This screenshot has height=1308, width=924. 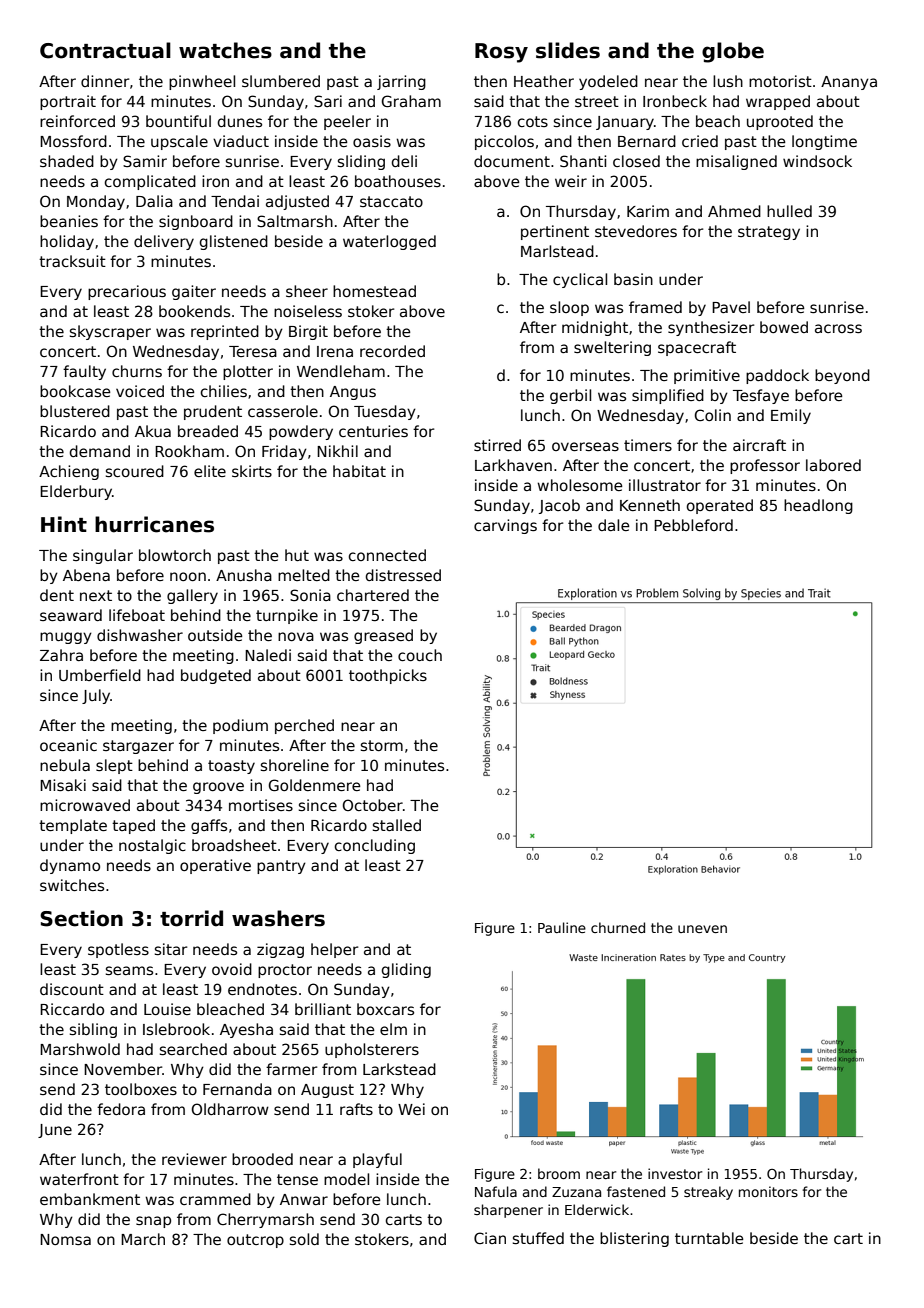 What do you see at coordinates (65, 1239) in the screenshot?
I see `Nomsa` at bounding box center [65, 1239].
